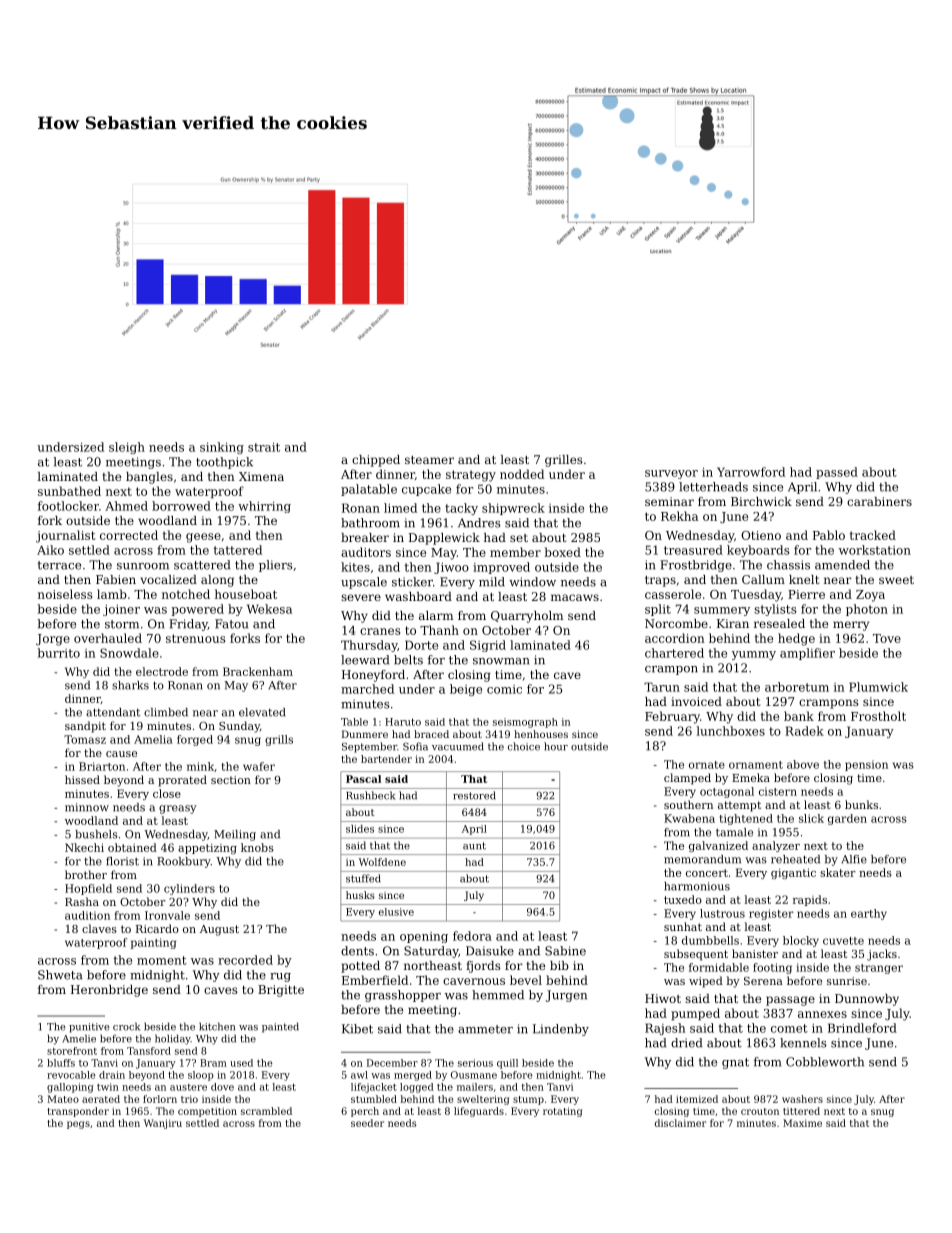 The image size is (952, 1233). I want to click on Meiling, so click(235, 835).
